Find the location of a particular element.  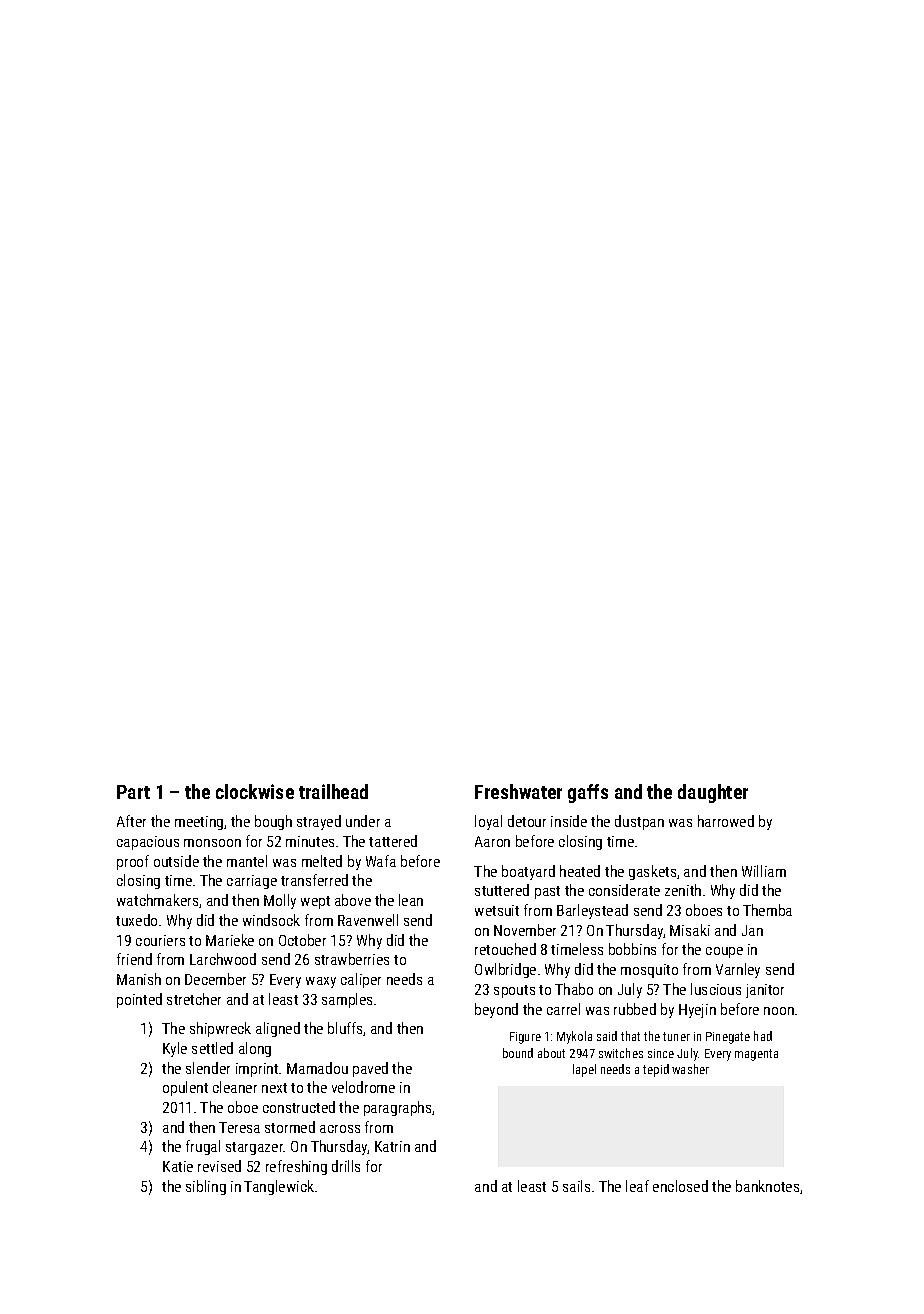

sails is located at coordinates (576, 1186).
